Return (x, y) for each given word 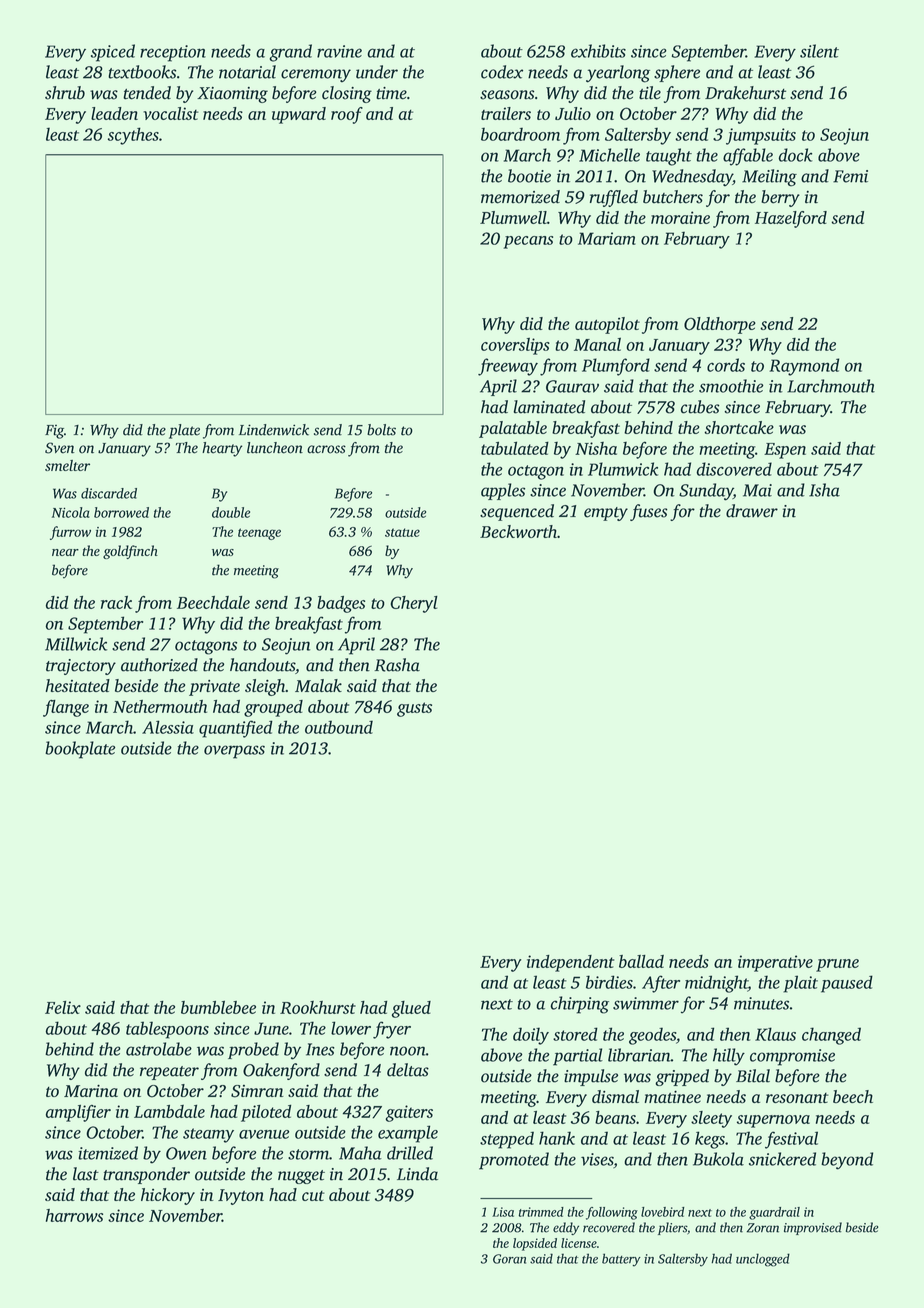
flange (66, 708)
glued (411, 1009)
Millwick (76, 644)
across (326, 449)
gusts (414, 709)
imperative (775, 963)
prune (837, 965)
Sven (60, 448)
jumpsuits (761, 136)
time (391, 93)
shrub (65, 93)
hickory (168, 1196)
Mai (757, 490)
